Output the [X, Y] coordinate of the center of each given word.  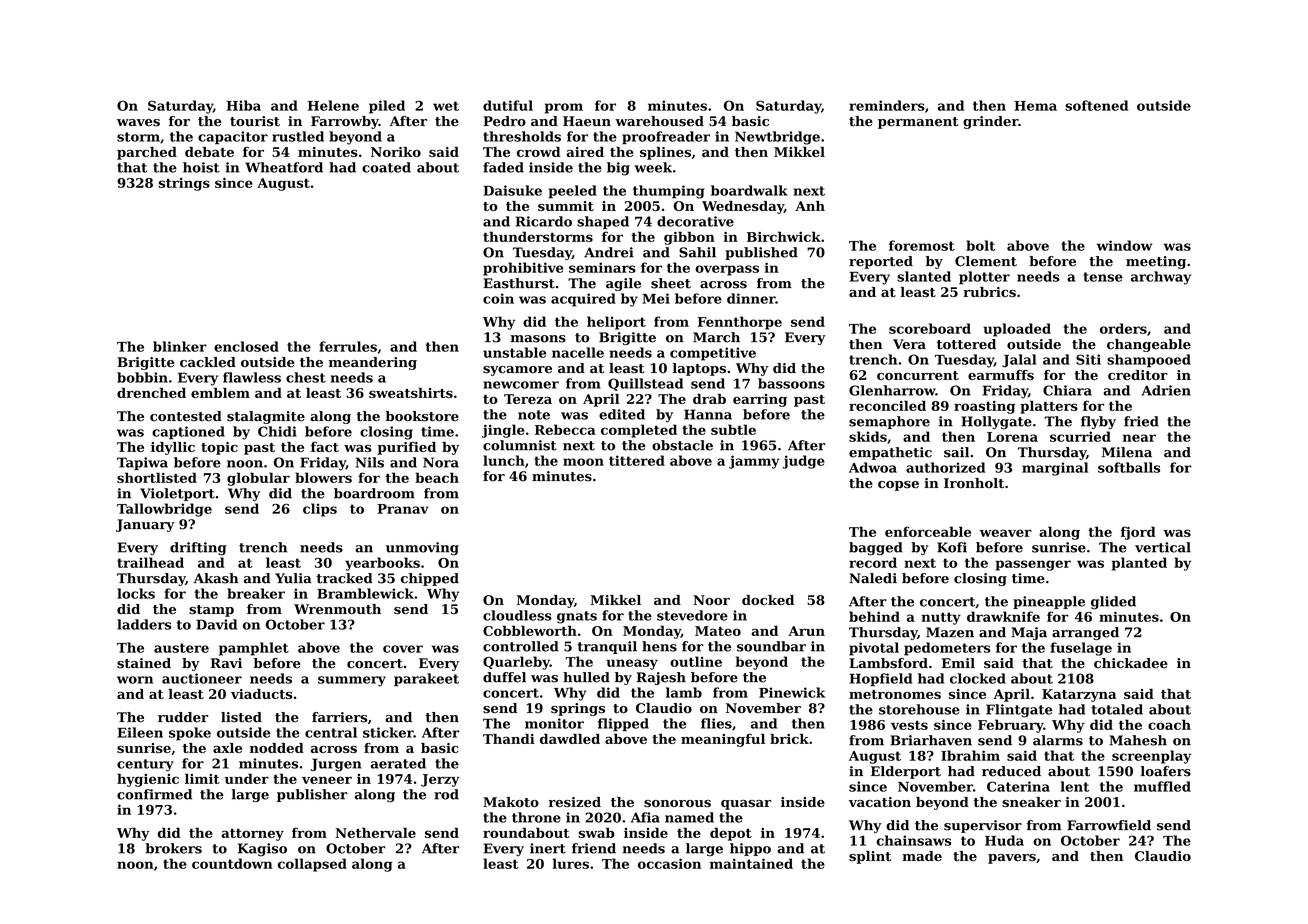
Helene [333, 105]
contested [186, 416]
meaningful [723, 740]
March [716, 337]
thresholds [522, 136]
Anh [810, 206]
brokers [173, 848]
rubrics [989, 292]
